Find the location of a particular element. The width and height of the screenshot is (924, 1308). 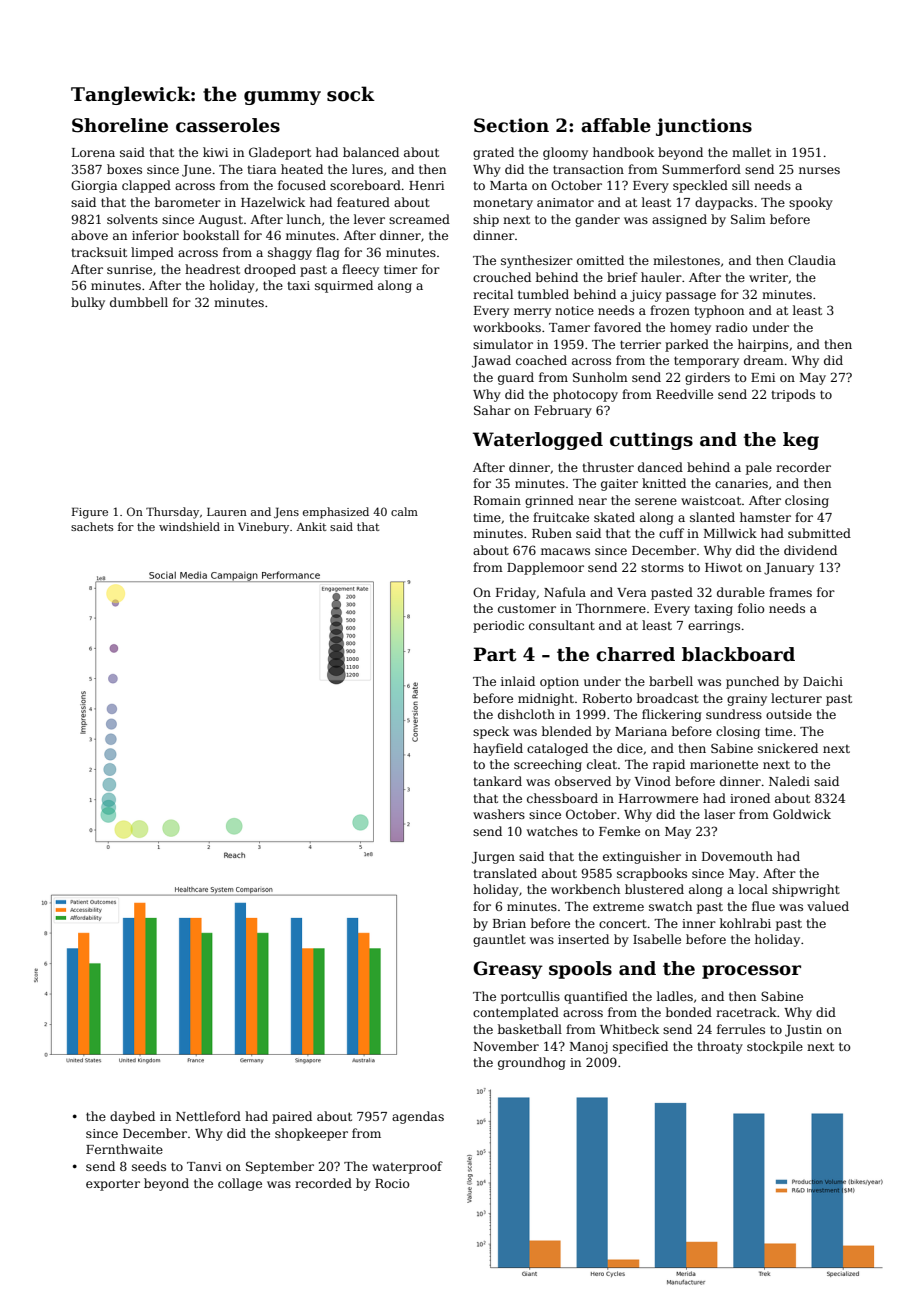

sill is located at coordinates (741, 185).
